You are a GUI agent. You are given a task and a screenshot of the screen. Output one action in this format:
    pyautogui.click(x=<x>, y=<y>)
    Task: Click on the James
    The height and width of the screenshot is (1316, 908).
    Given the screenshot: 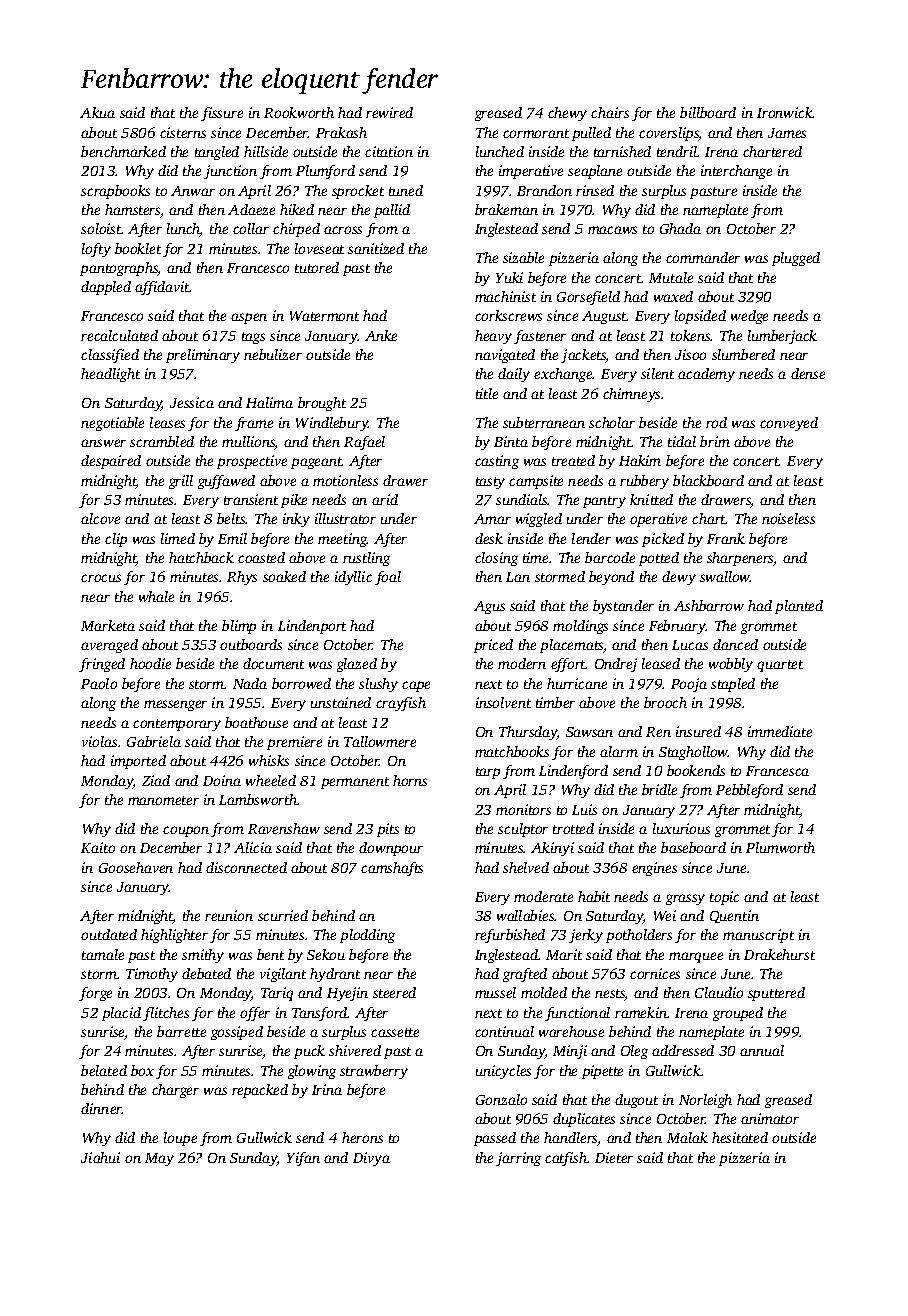 What is the action you would take?
    pyautogui.click(x=787, y=133)
